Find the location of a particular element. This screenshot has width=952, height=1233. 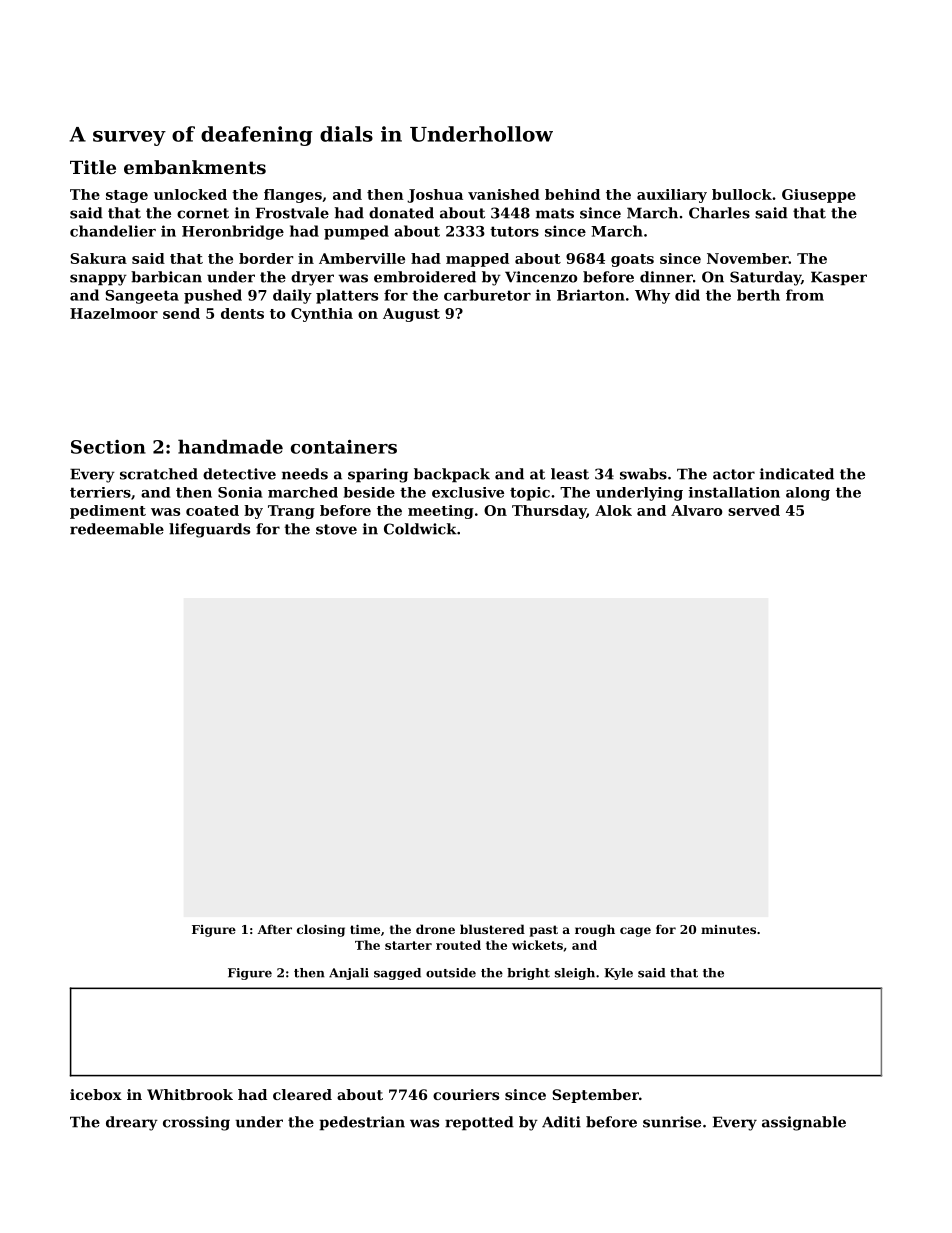

pushed is located at coordinates (213, 296).
